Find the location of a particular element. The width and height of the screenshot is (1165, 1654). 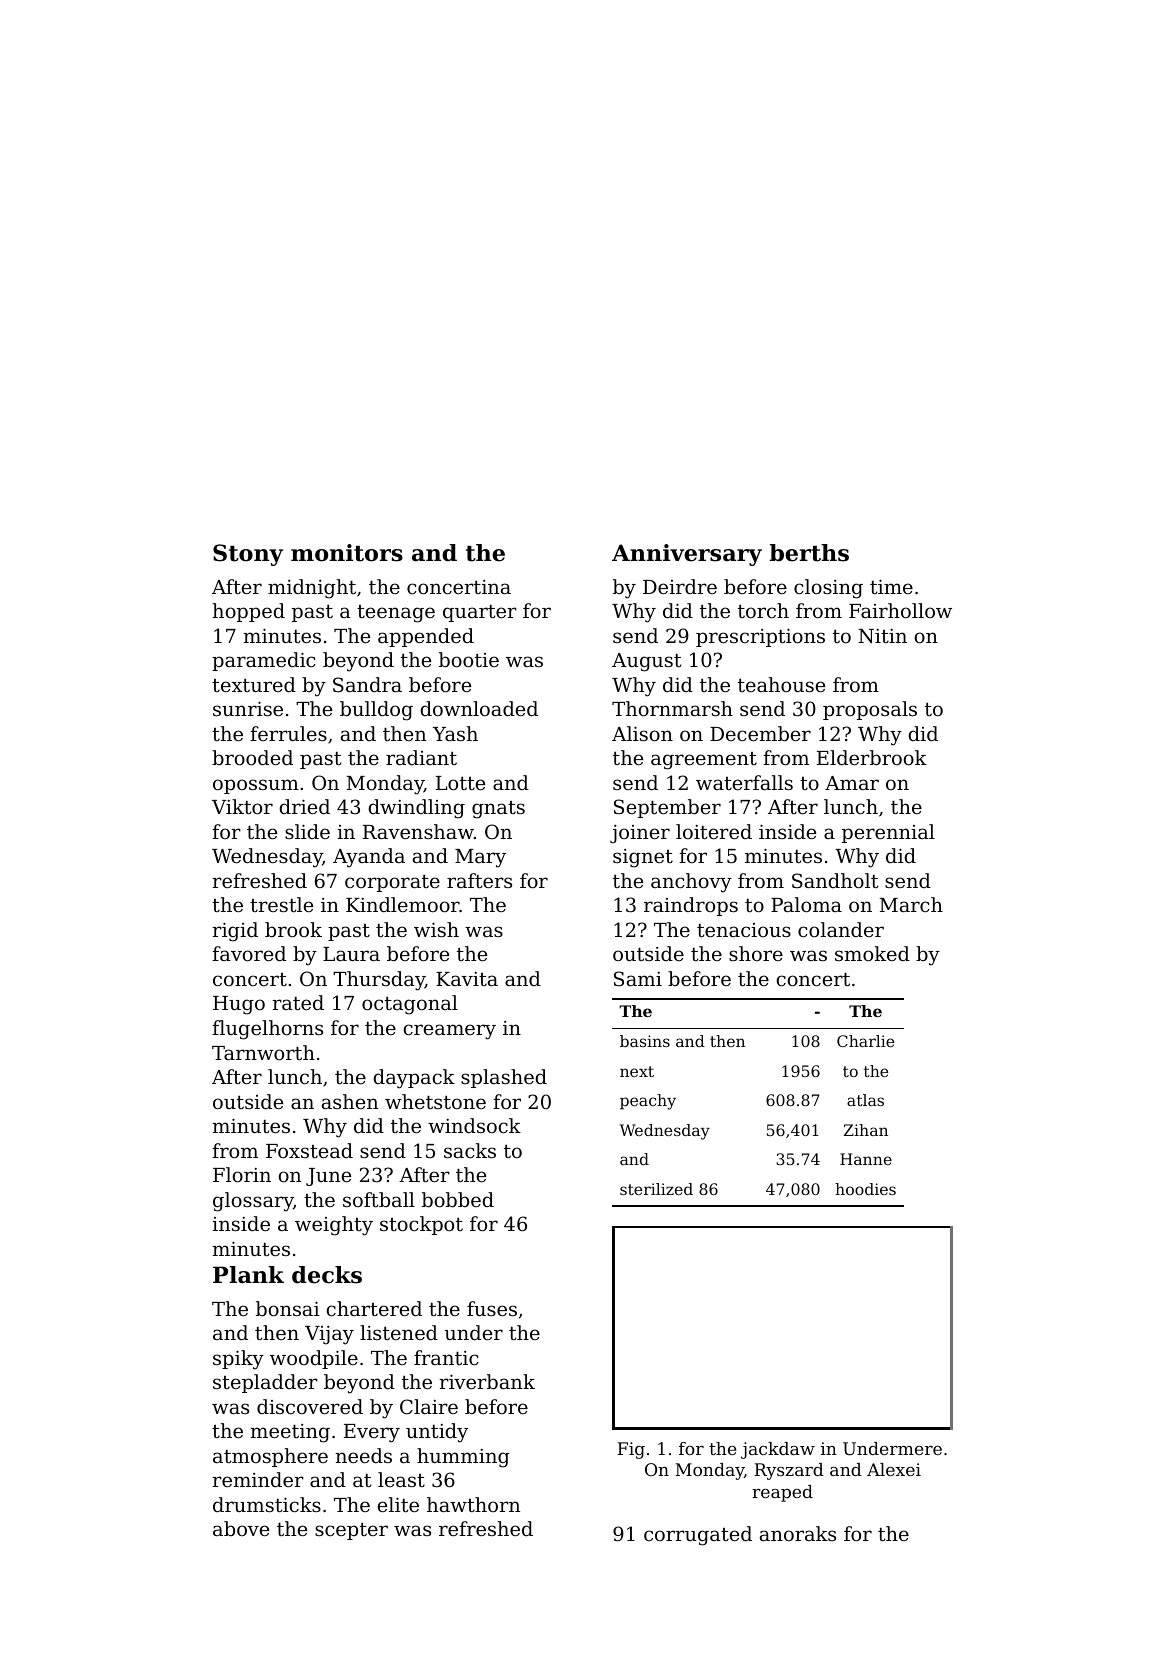

teahouse is located at coordinates (781, 684).
